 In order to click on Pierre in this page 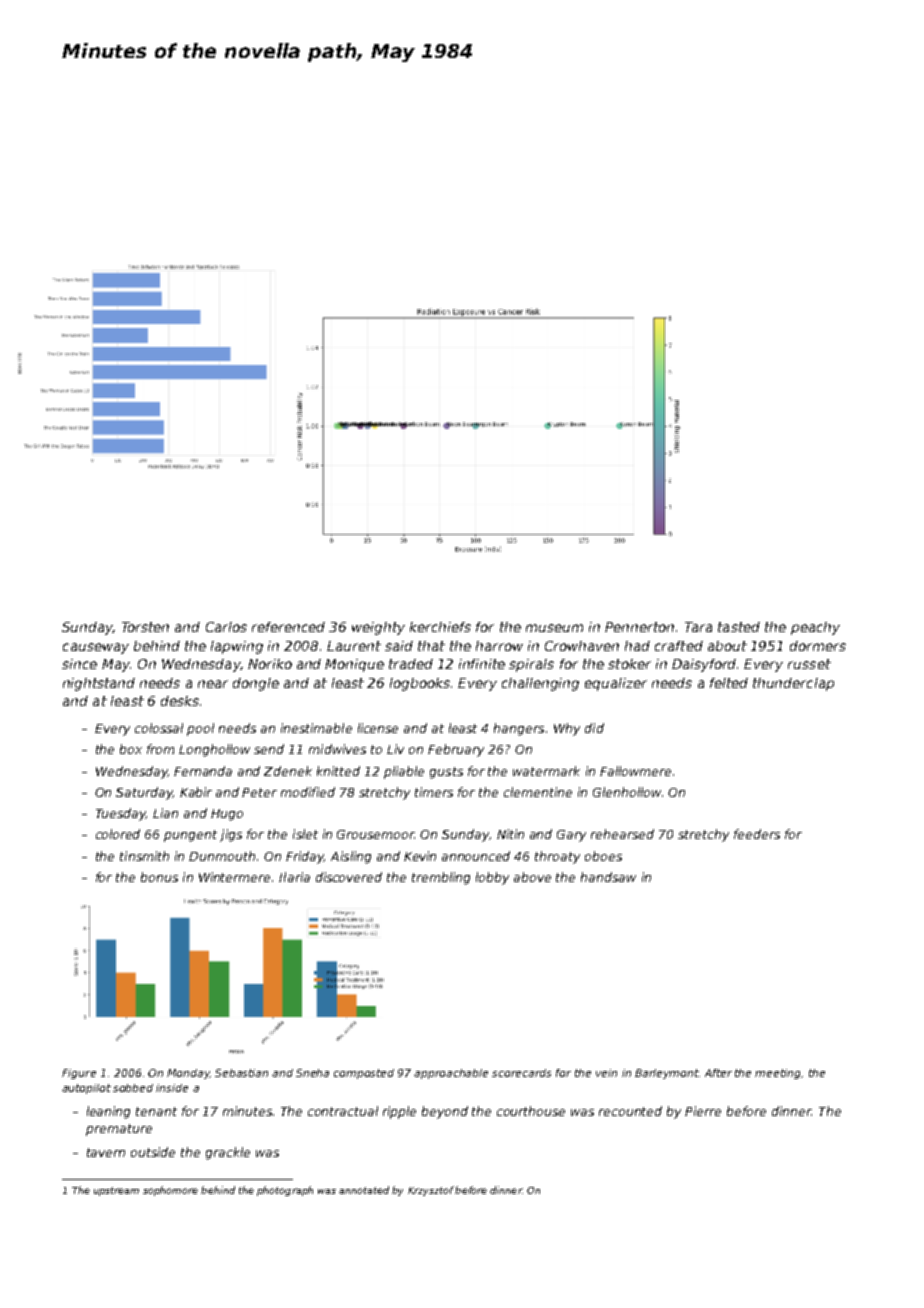, I will do `click(703, 1111)`.
